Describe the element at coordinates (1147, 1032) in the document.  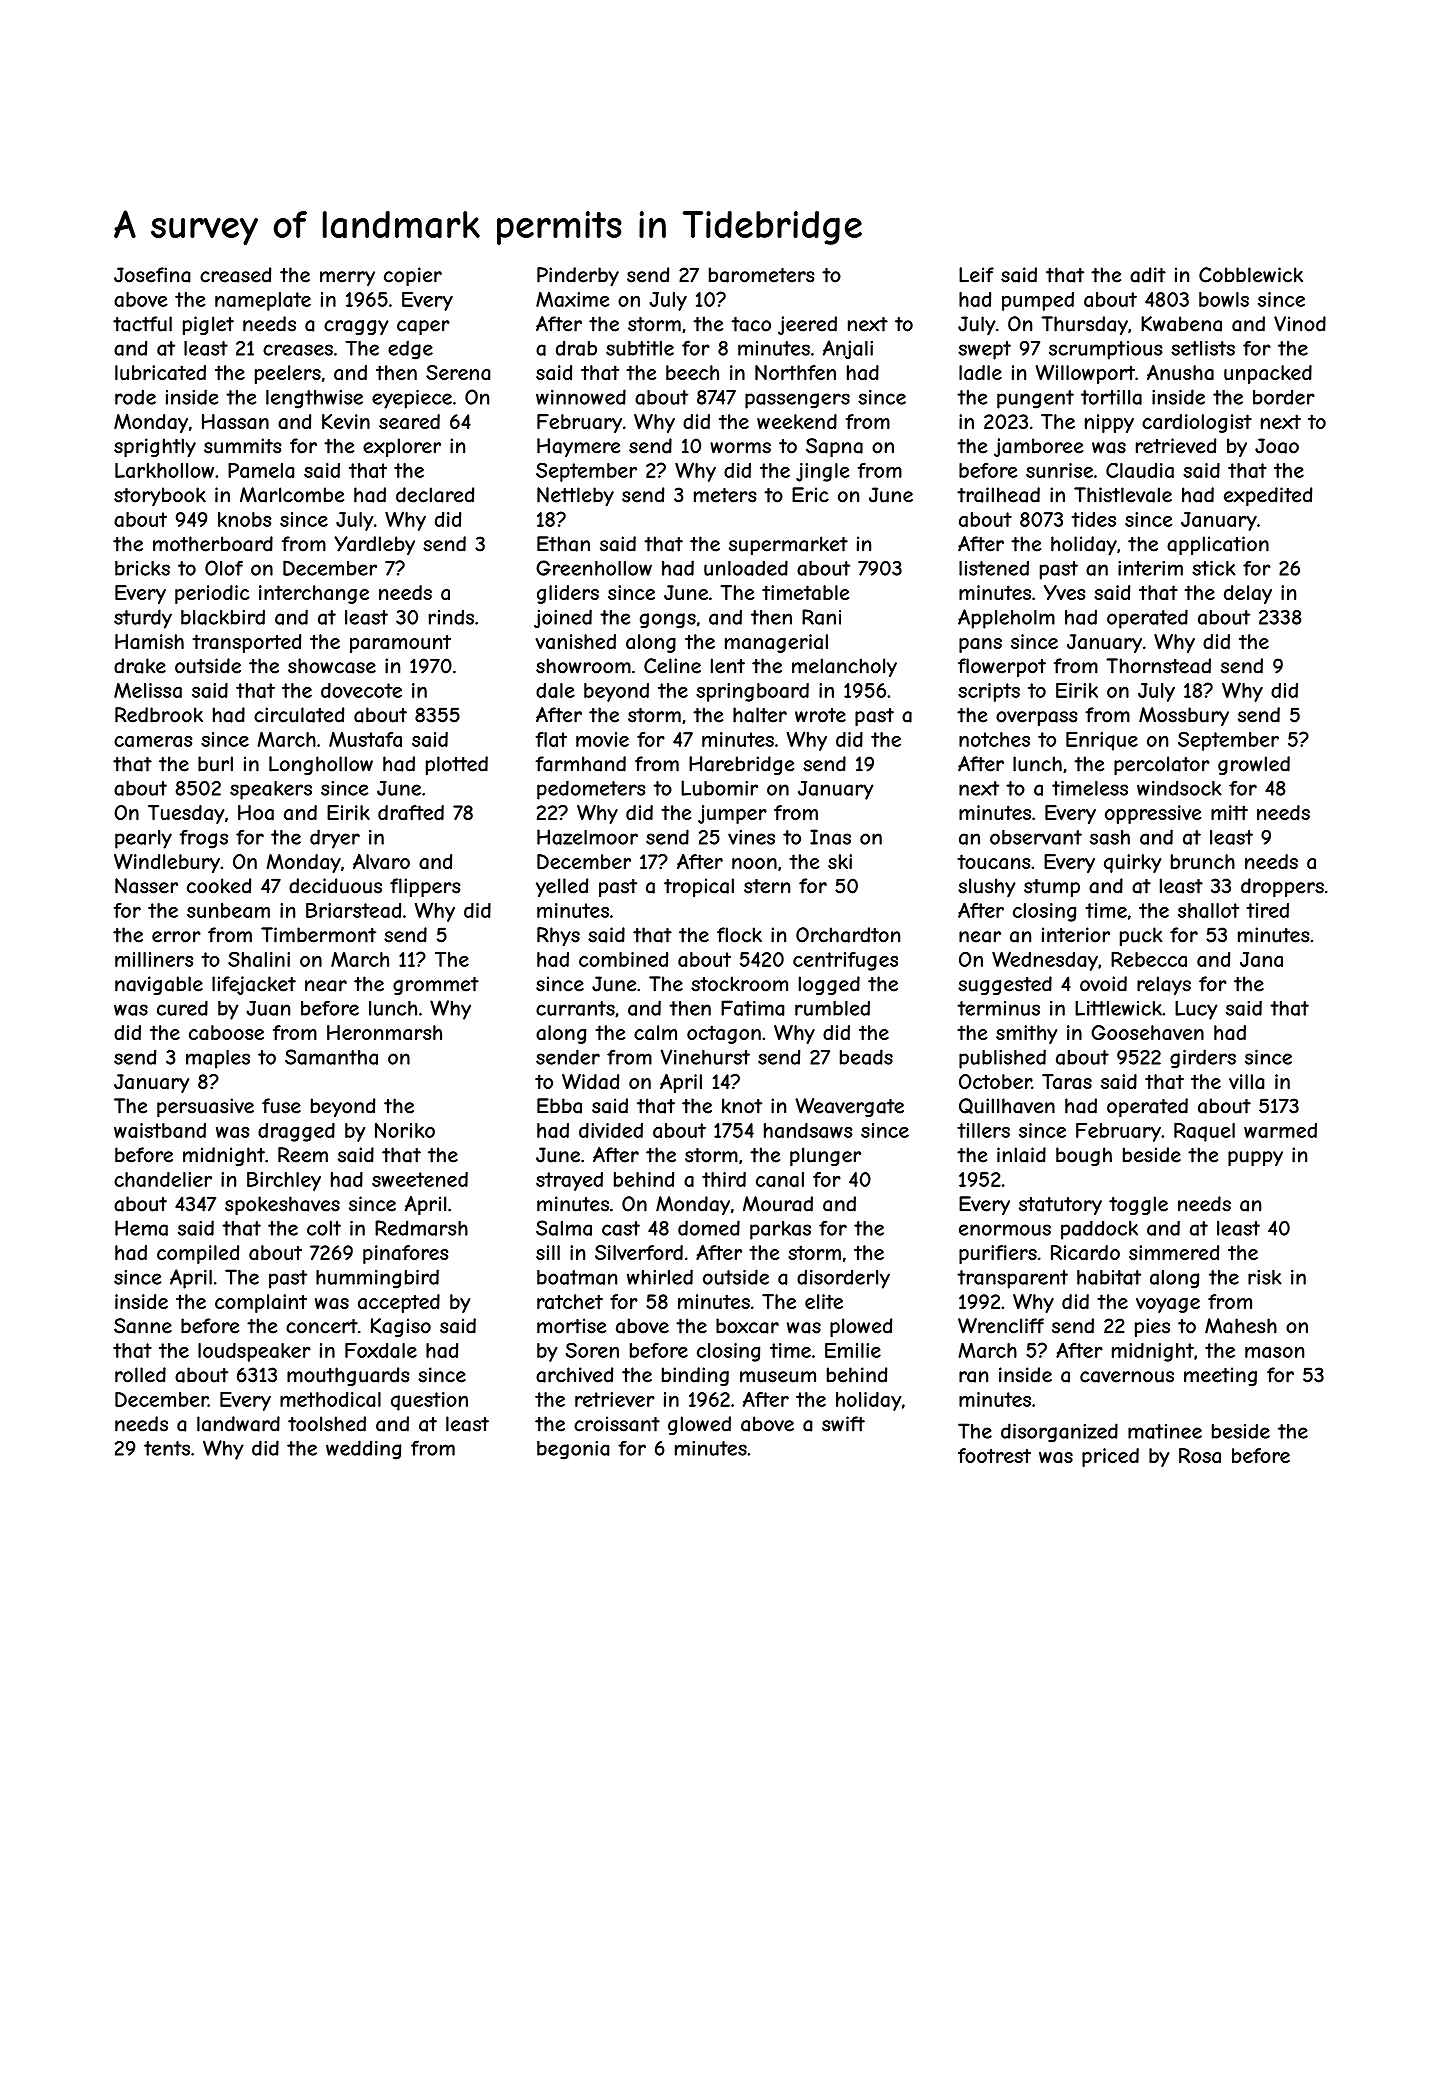
I see `Goosehaven` at that location.
